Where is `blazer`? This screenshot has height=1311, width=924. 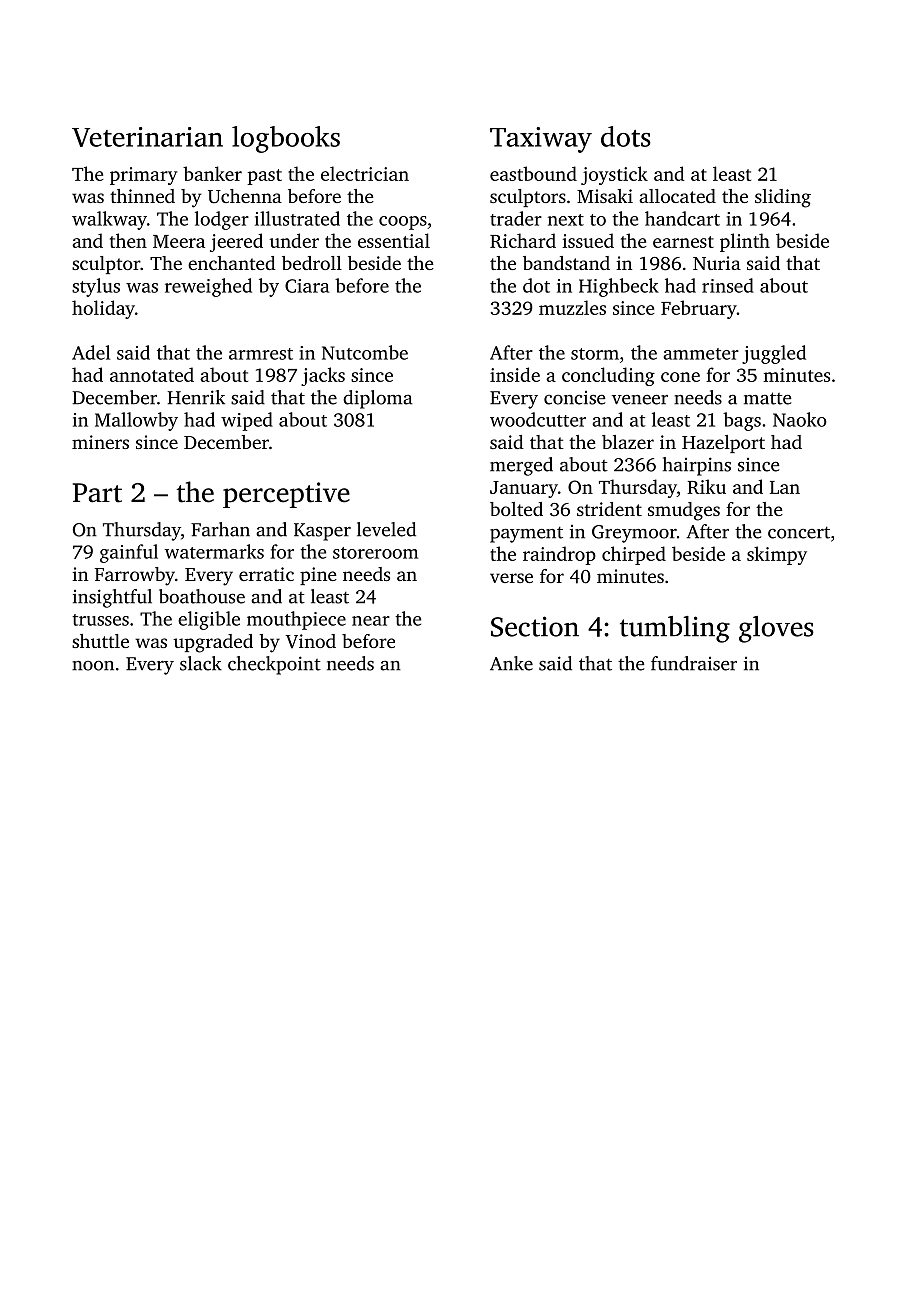
blazer is located at coordinates (628, 442).
